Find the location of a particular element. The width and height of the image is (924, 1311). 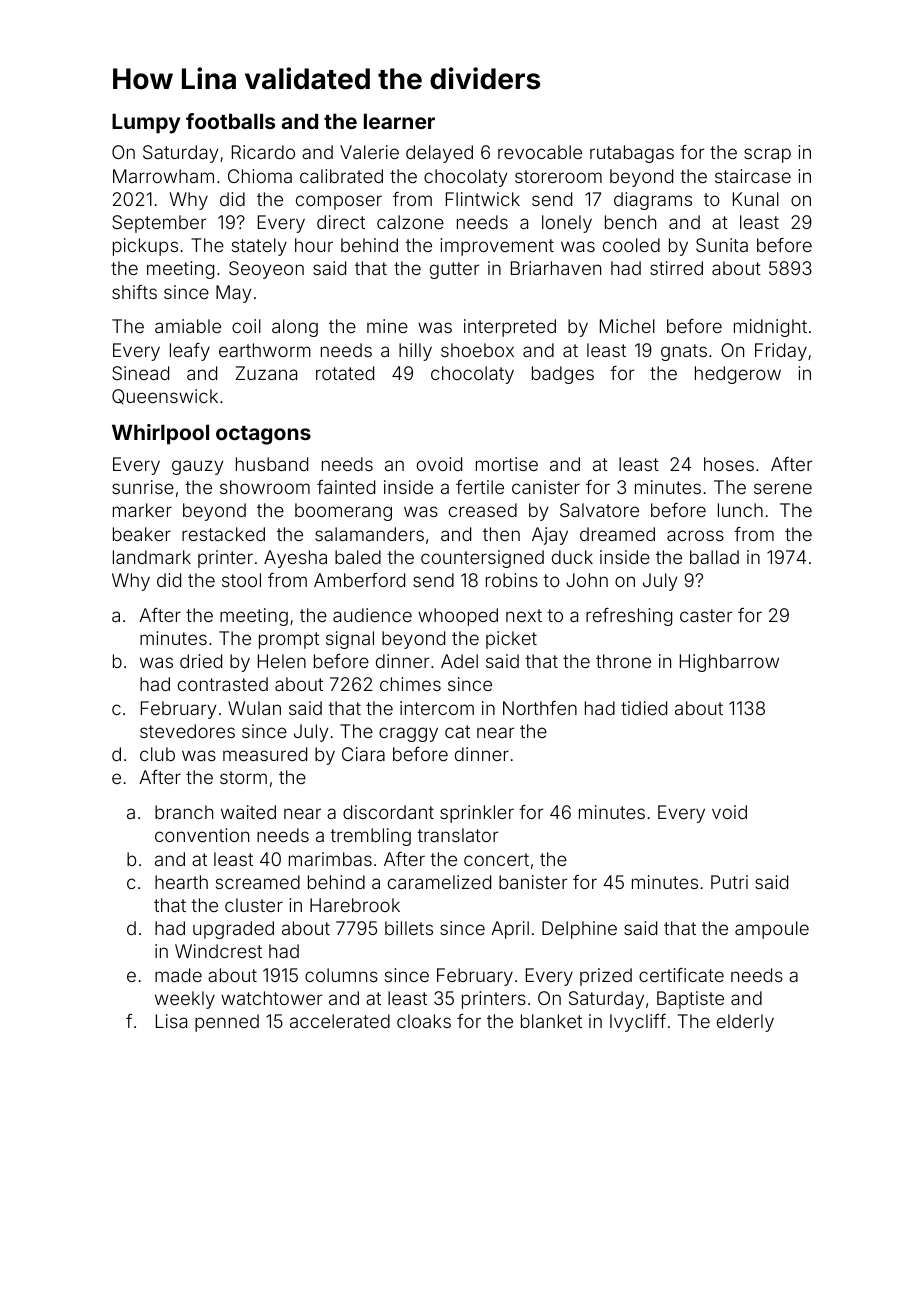

contrasted is located at coordinates (223, 684).
